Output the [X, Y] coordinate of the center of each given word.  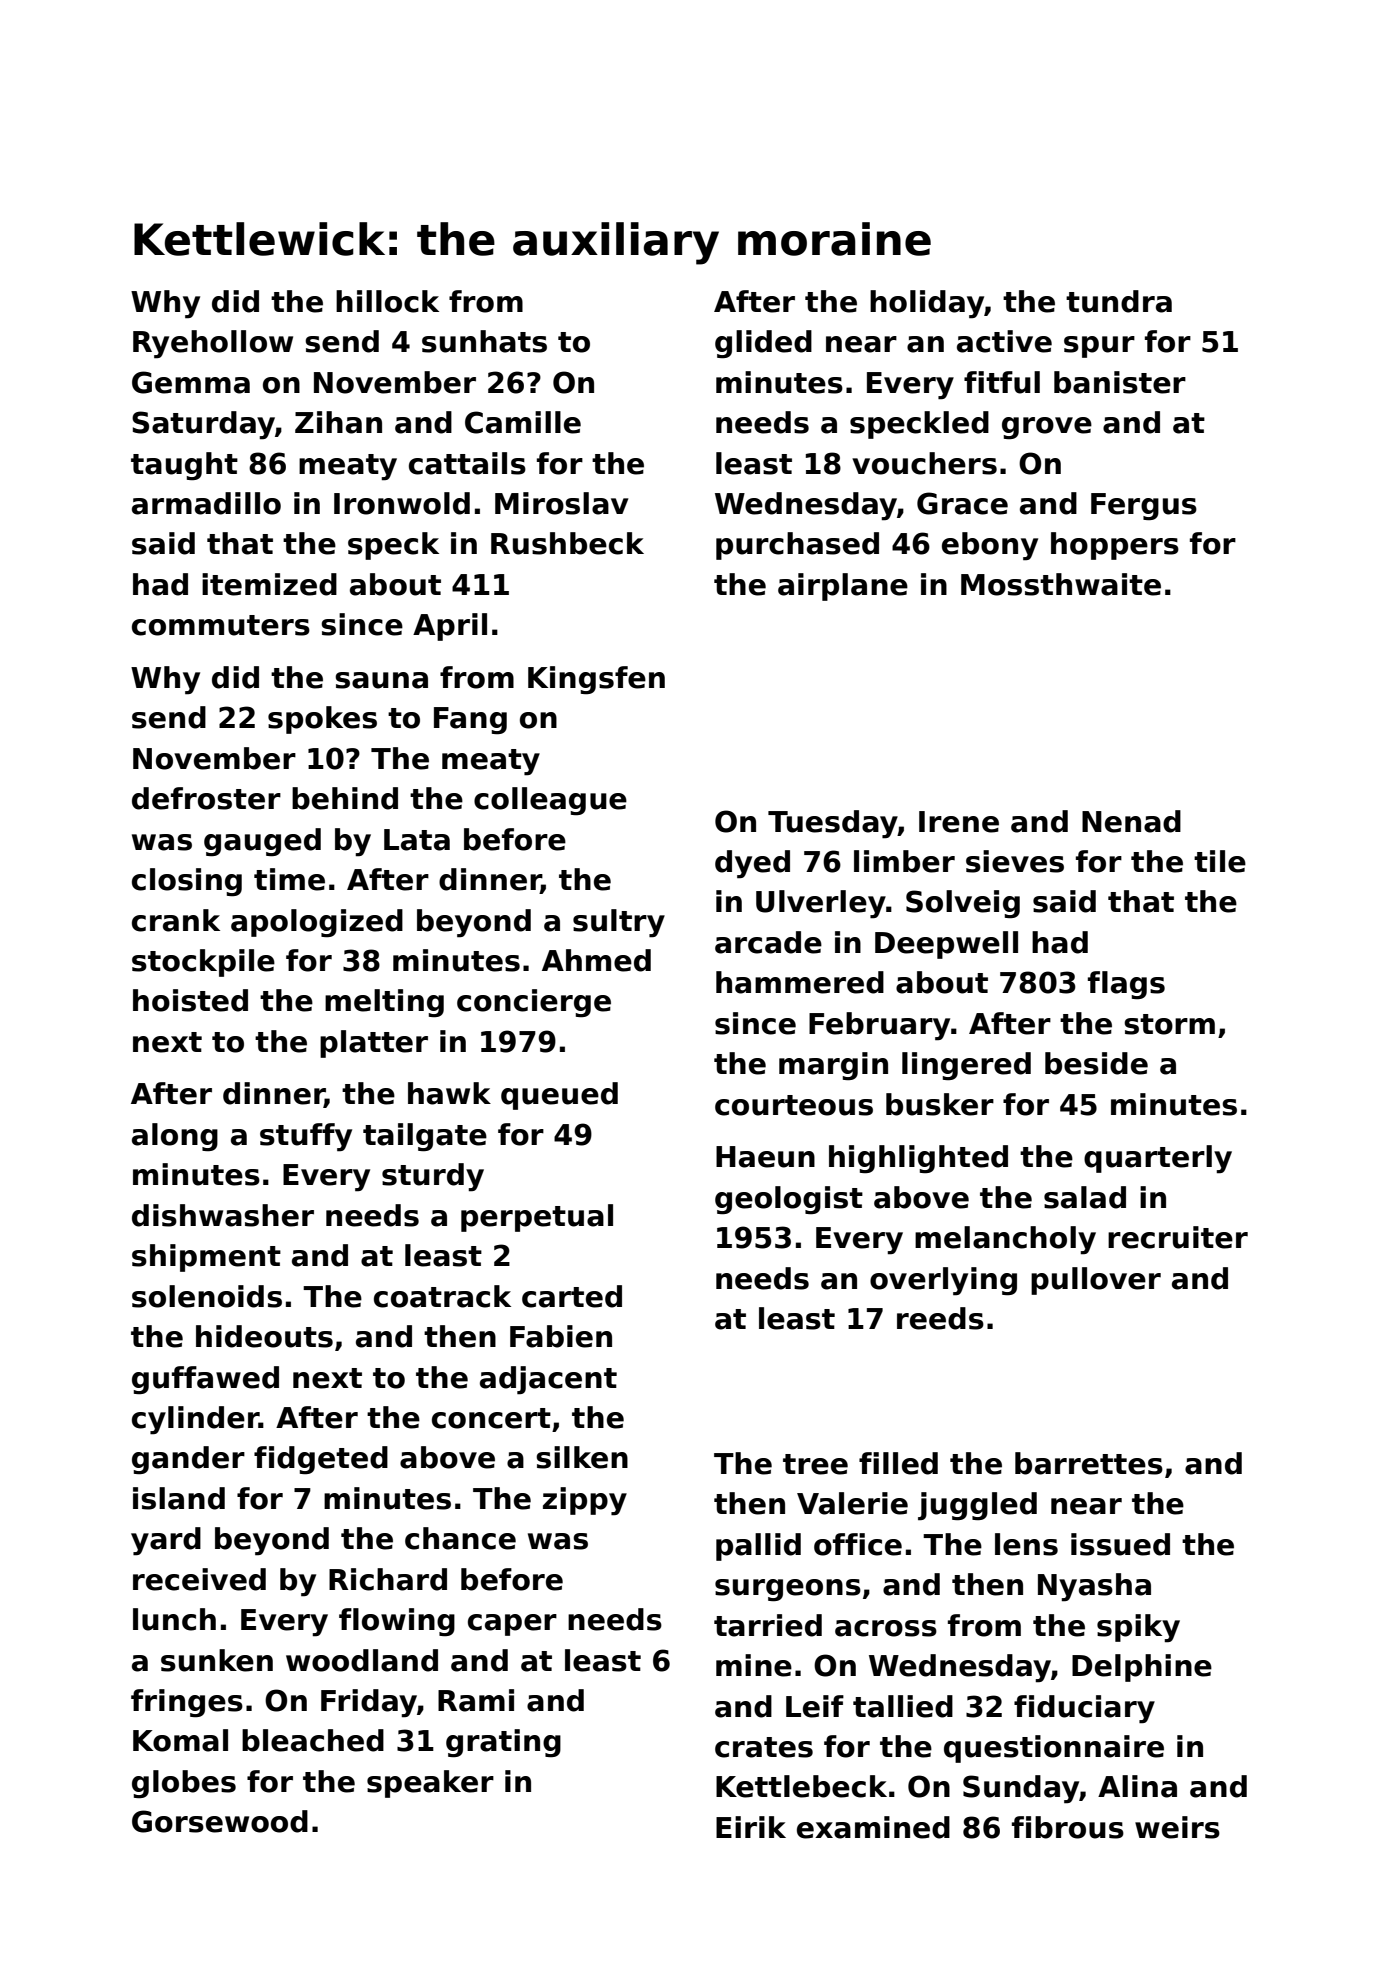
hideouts [264, 1336]
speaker [430, 1784]
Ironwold [402, 503]
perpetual [537, 1218]
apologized [317, 923]
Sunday [1021, 1789]
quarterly [1158, 1159]
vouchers [924, 463]
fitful [1002, 382]
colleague [550, 801]
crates [764, 1747]
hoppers [1115, 546]
